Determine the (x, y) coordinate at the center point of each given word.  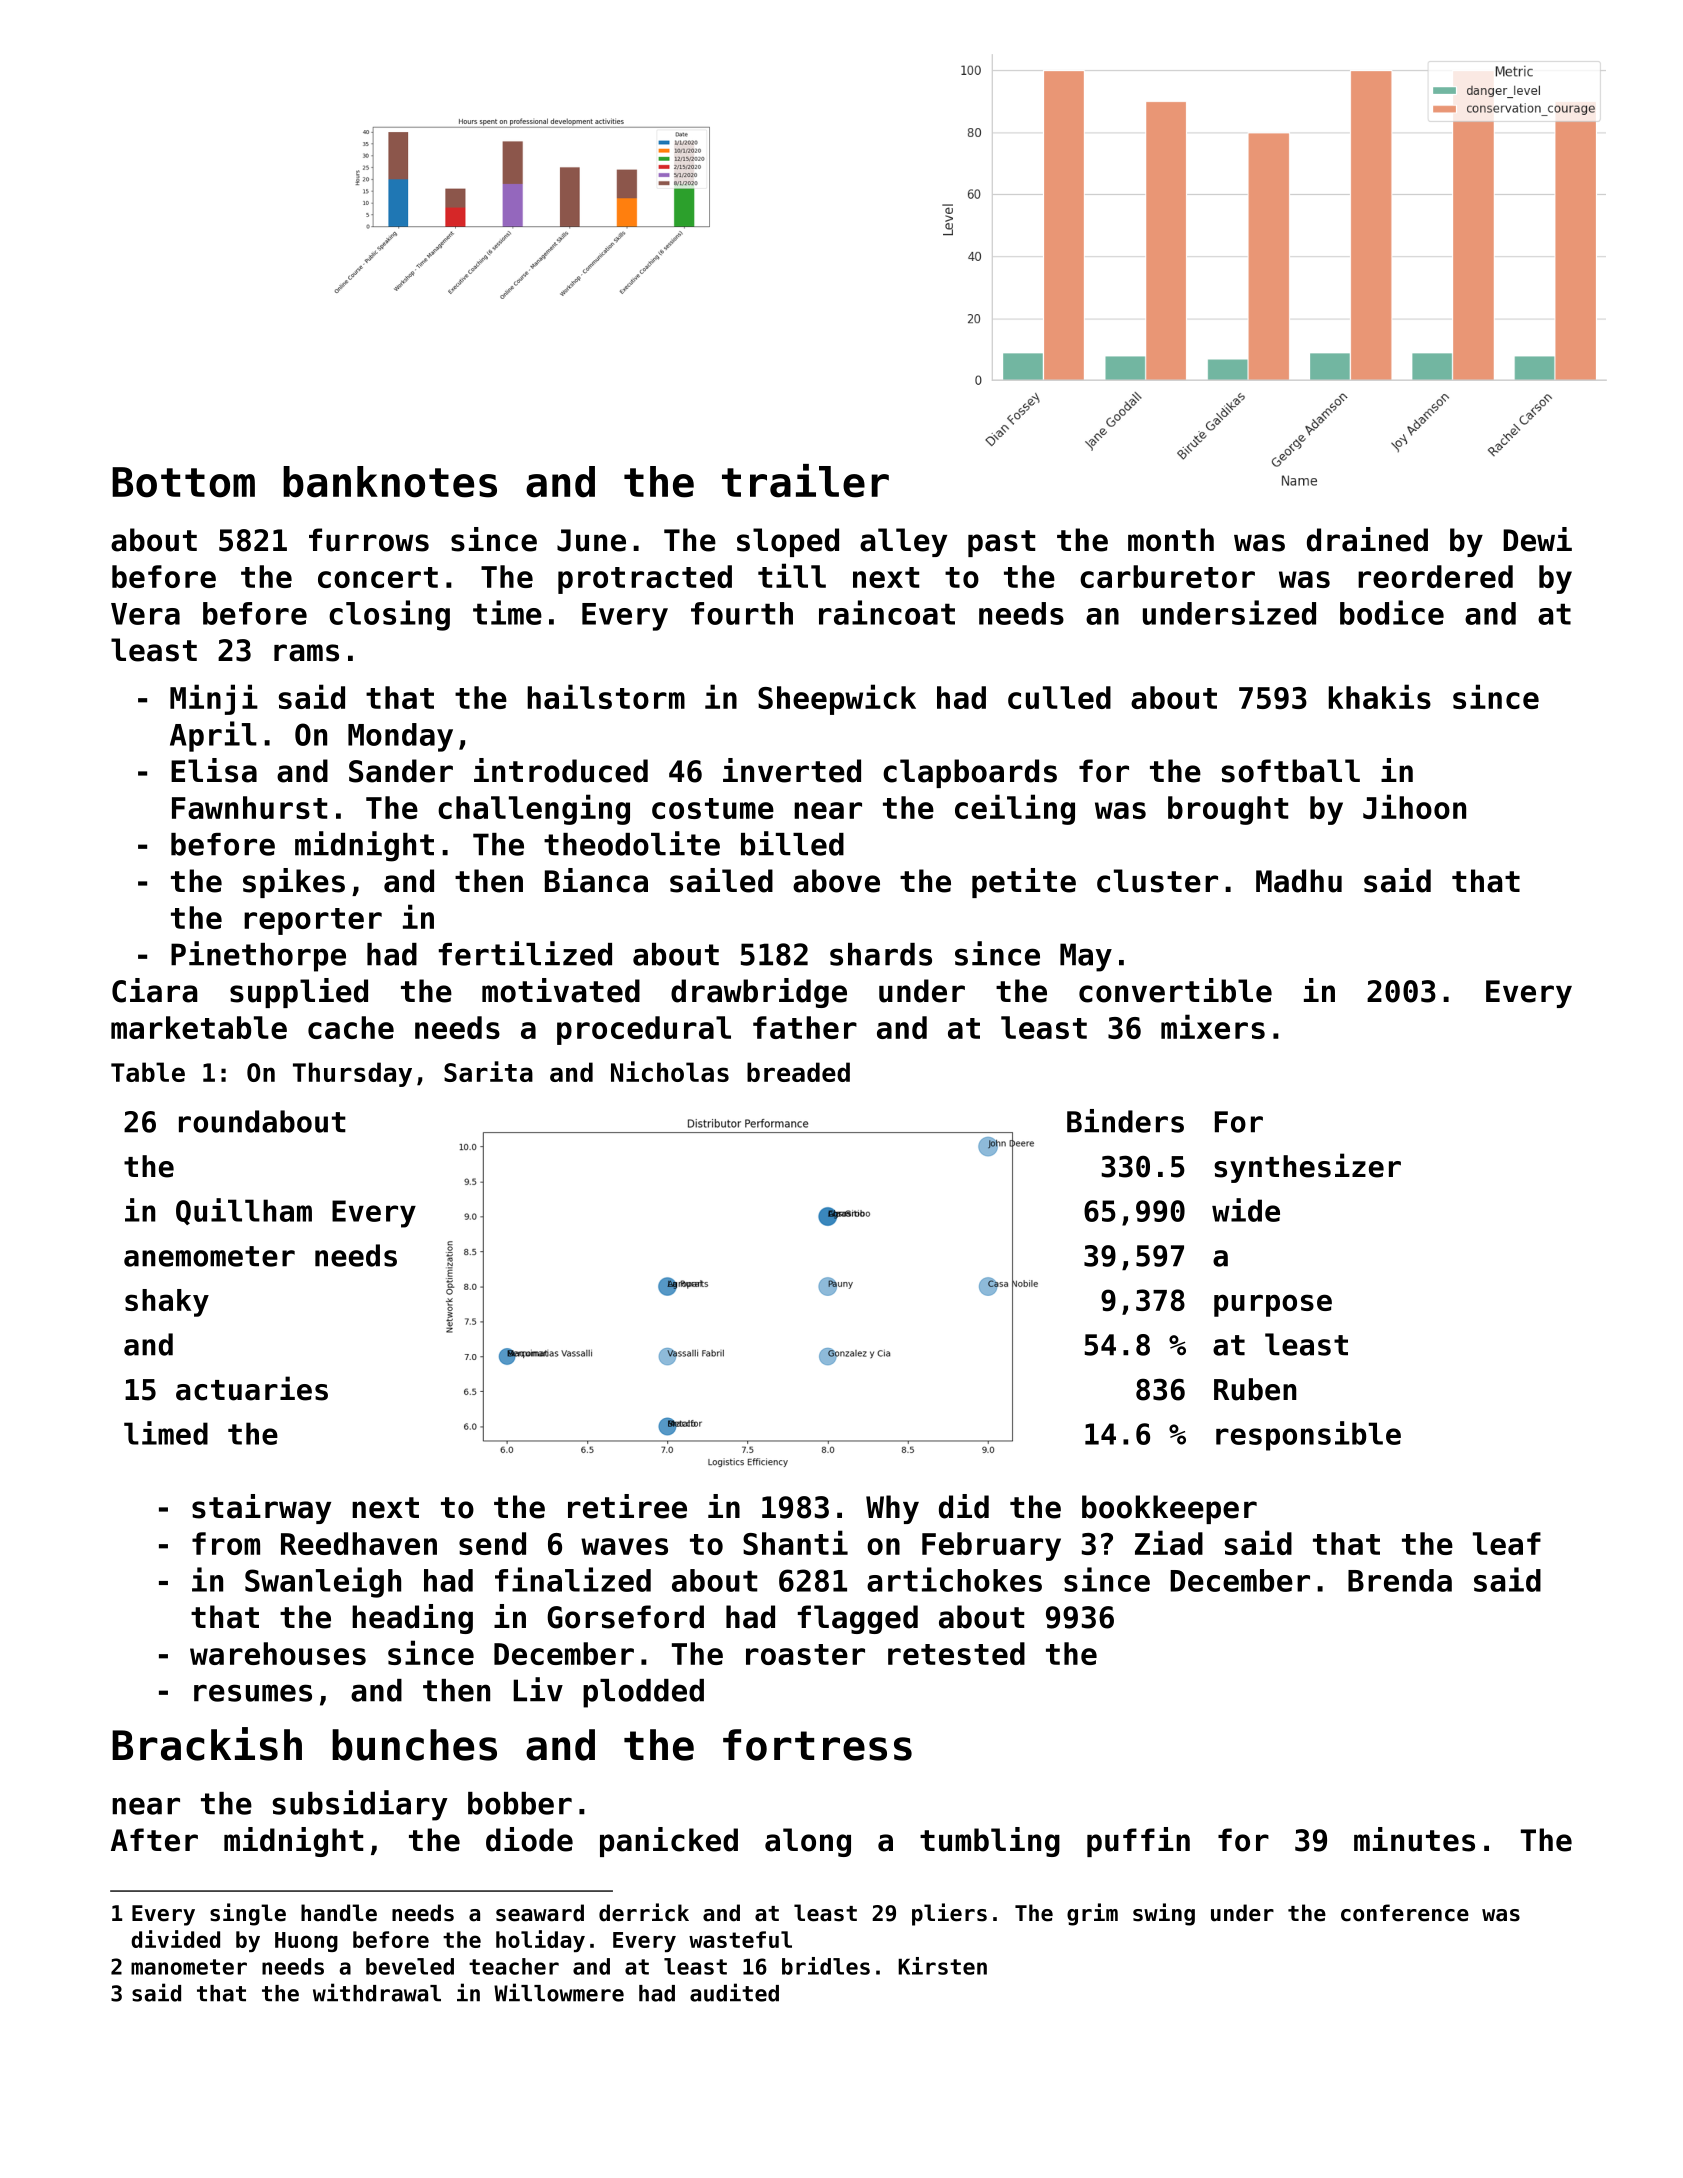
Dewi (1537, 539)
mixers (1213, 1026)
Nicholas (670, 1071)
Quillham (244, 1211)
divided (175, 1939)
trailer (805, 481)
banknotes (390, 482)
